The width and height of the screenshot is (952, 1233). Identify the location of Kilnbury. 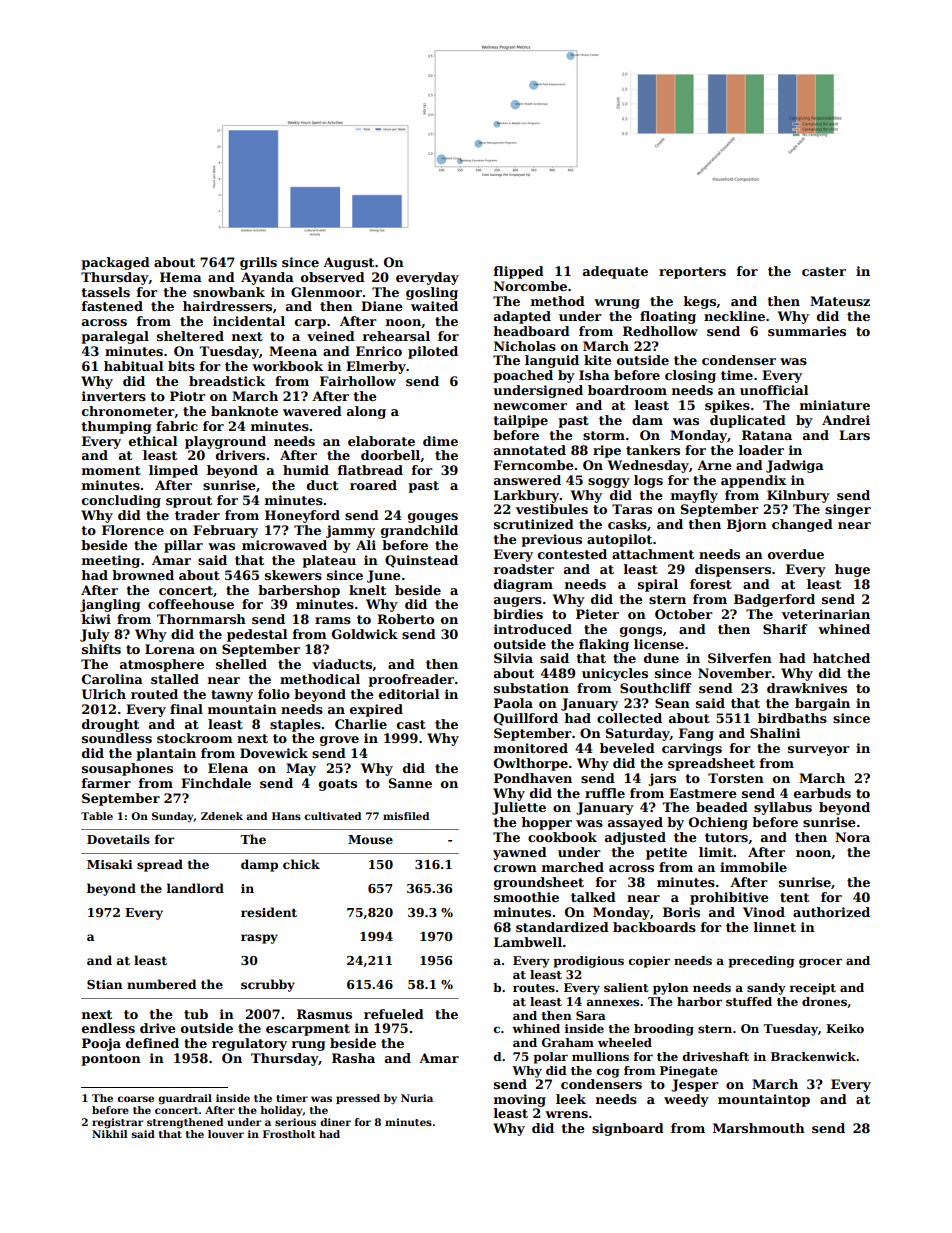
(798, 496).
